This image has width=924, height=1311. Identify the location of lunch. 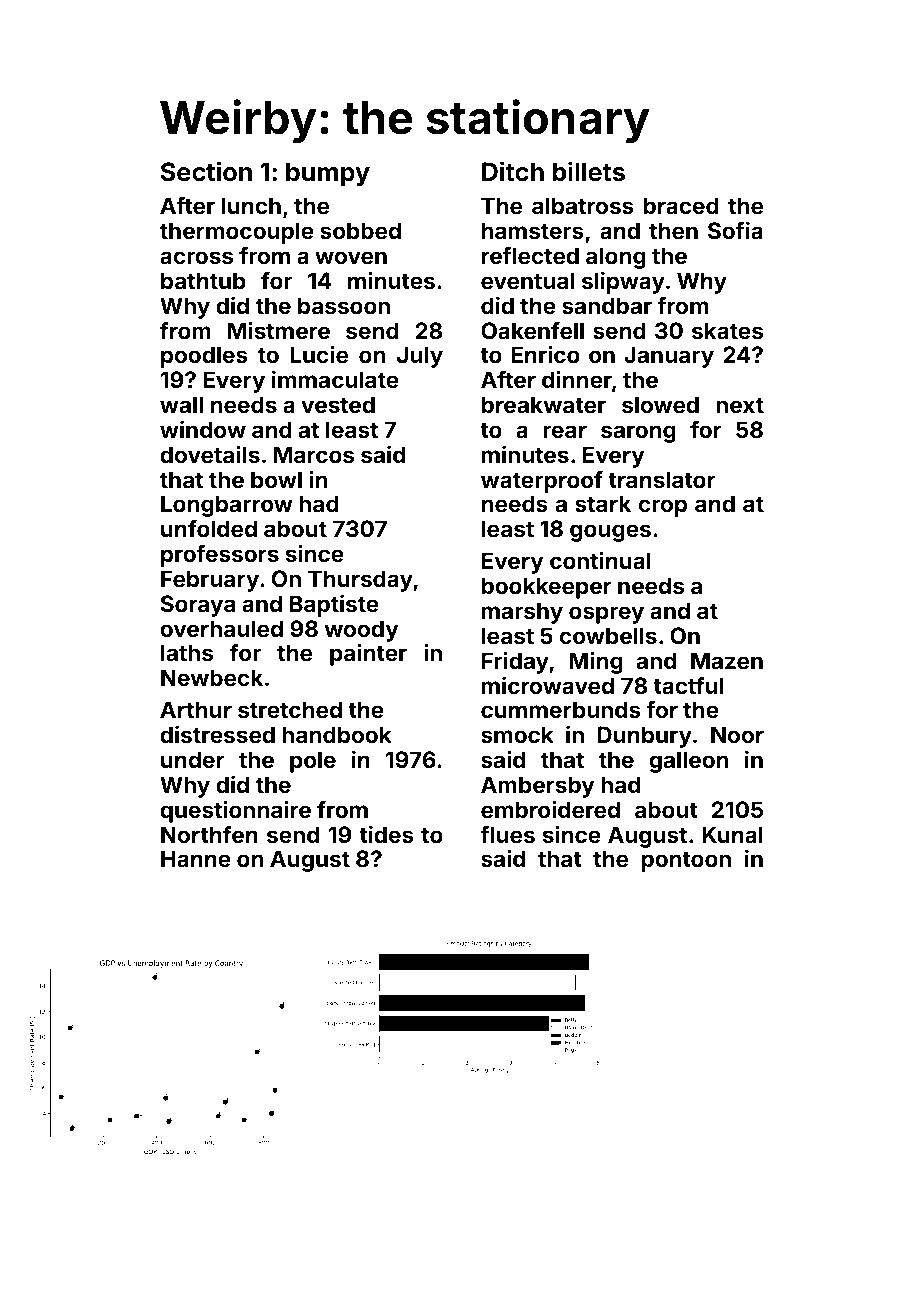
(251, 205).
